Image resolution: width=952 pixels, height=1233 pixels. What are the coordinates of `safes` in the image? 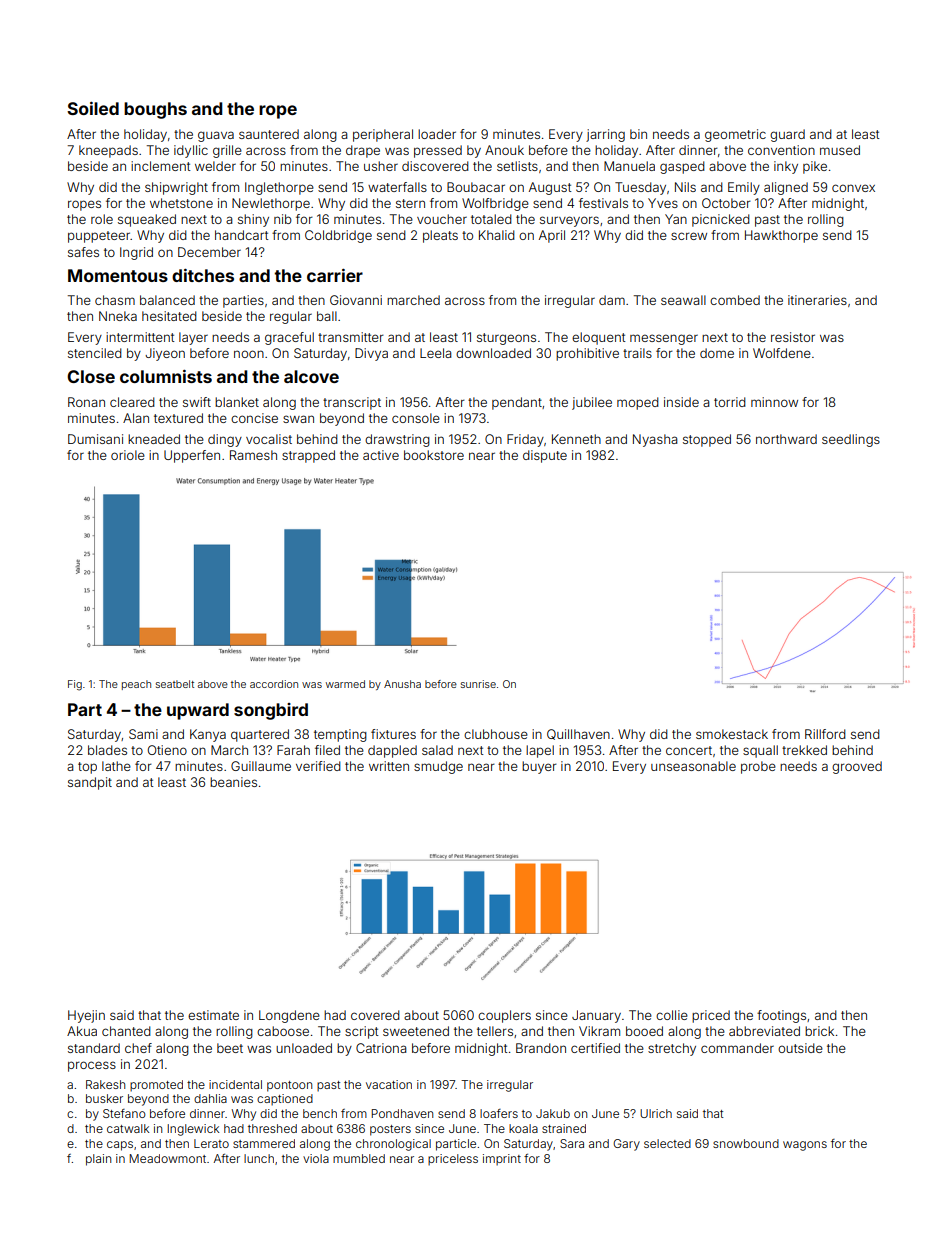 It's located at (83, 252).
